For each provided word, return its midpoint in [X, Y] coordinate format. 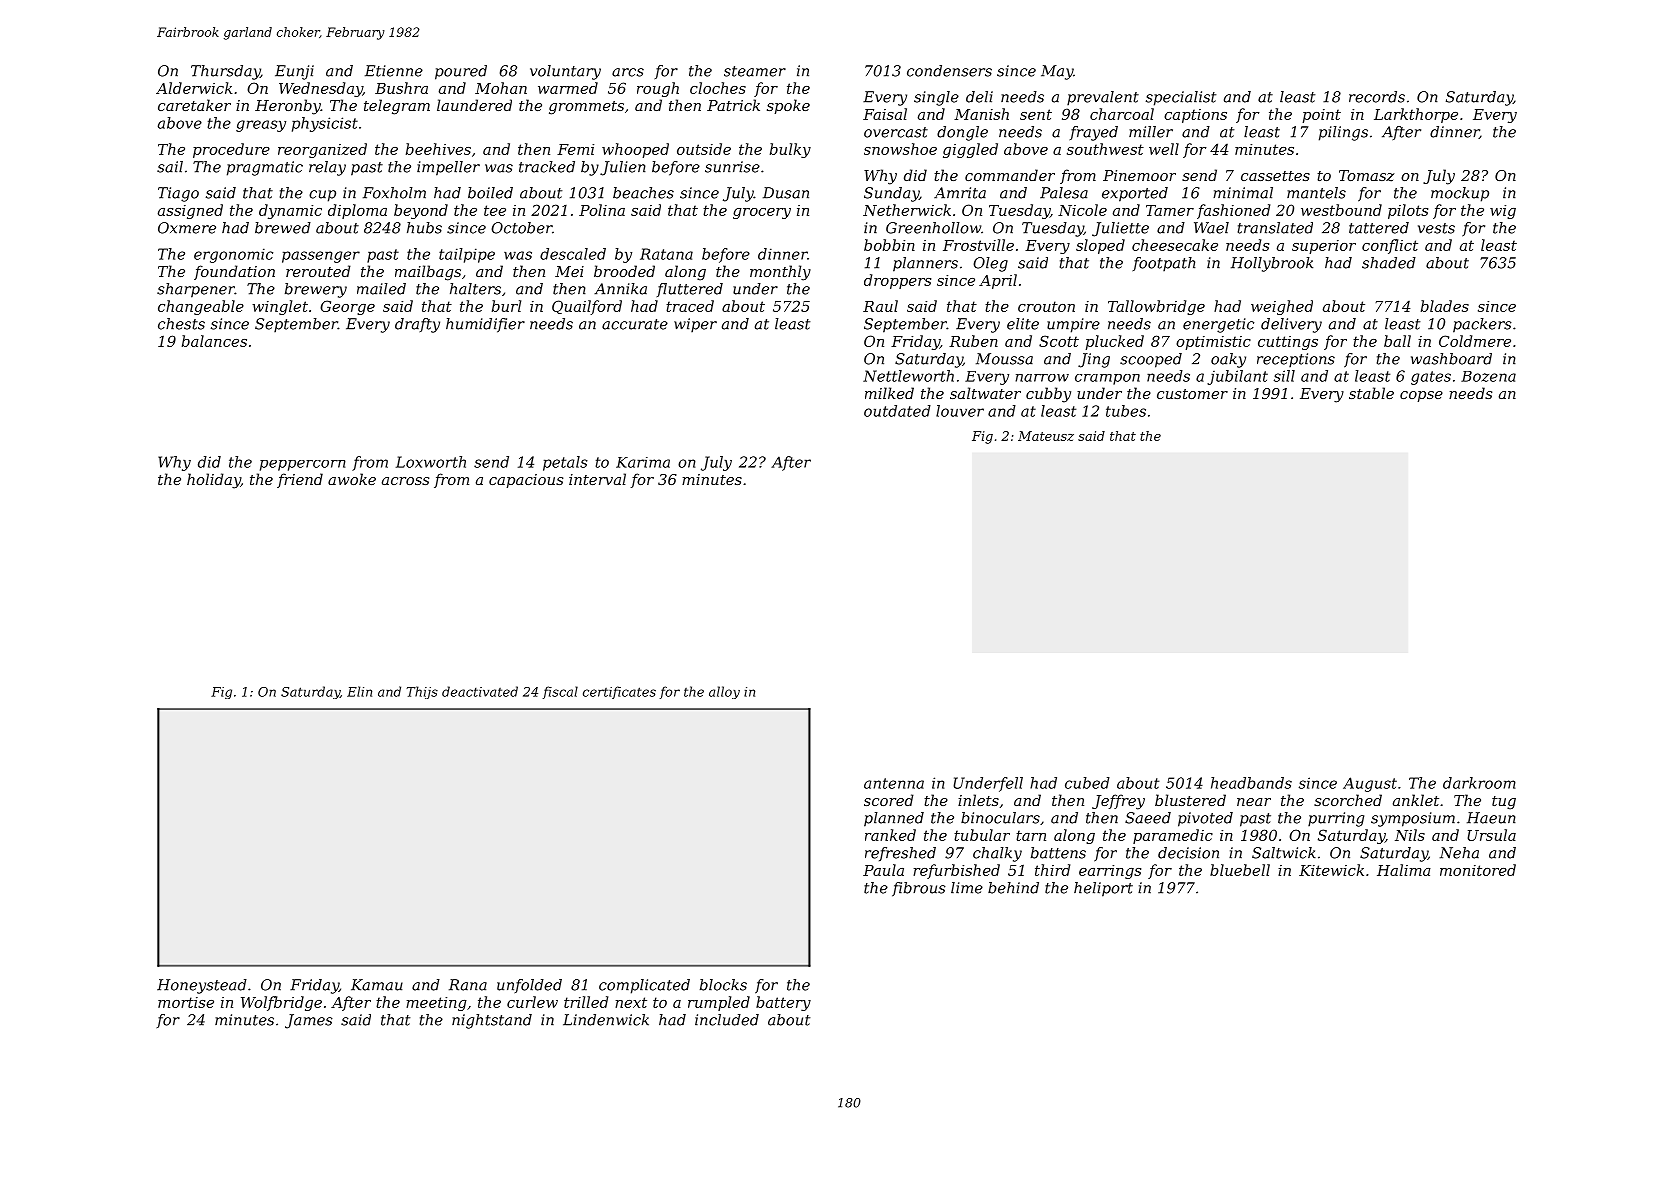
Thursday [225, 72]
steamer [755, 71]
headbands [1251, 783]
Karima [643, 462]
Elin [359, 691]
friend [300, 480]
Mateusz [1046, 436]
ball [1397, 341]
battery [783, 1003]
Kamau [377, 985]
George [347, 307]
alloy [724, 692]
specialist [1181, 98]
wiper [695, 325]
